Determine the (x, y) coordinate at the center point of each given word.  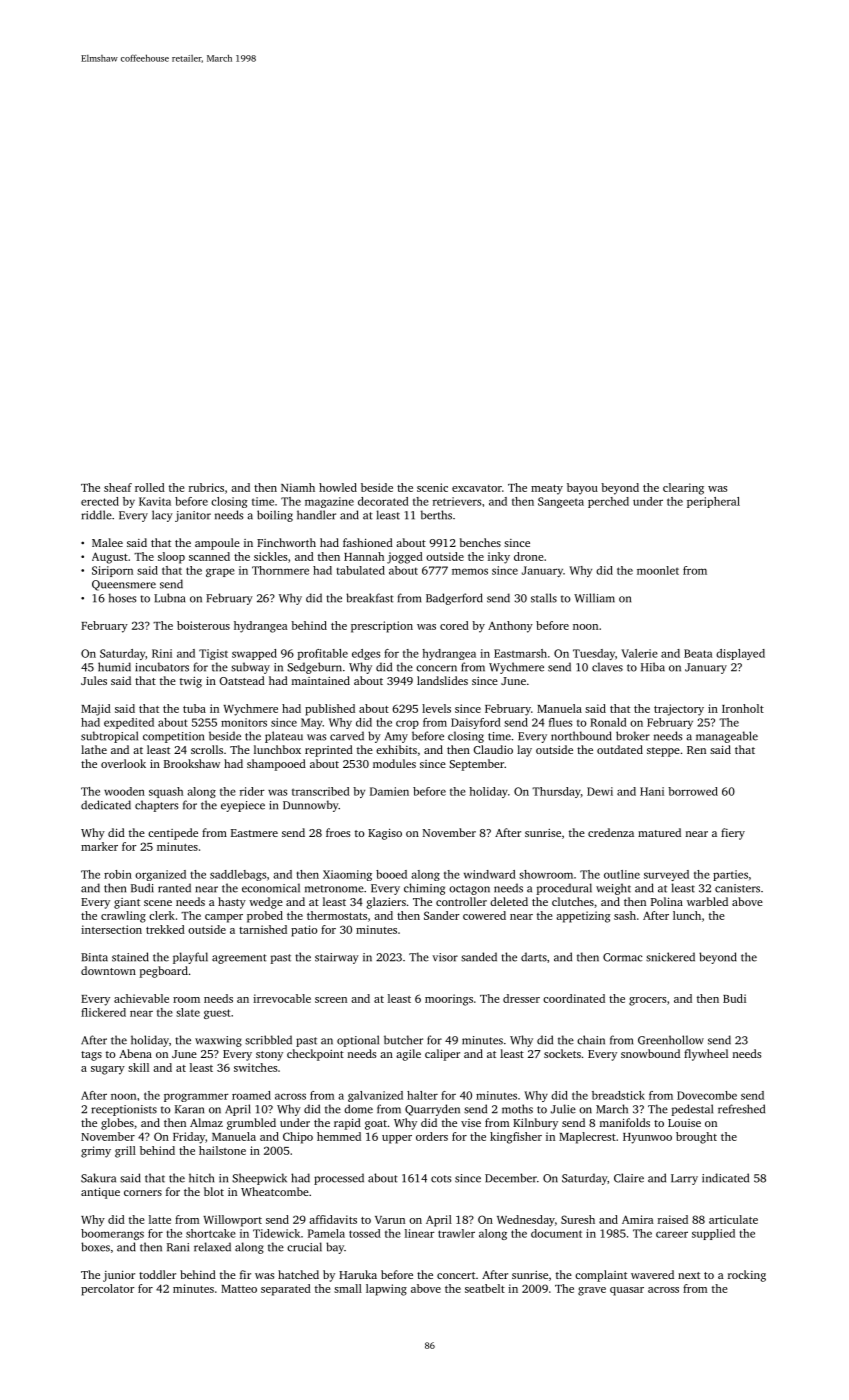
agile (408, 1055)
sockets (562, 1053)
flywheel (706, 1055)
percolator (107, 1290)
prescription (382, 627)
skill (138, 1067)
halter (422, 1095)
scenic (432, 487)
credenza (611, 832)
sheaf (118, 487)
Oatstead (242, 680)
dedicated (106, 805)
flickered (103, 1012)
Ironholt (743, 708)
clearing (683, 489)
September (476, 765)
